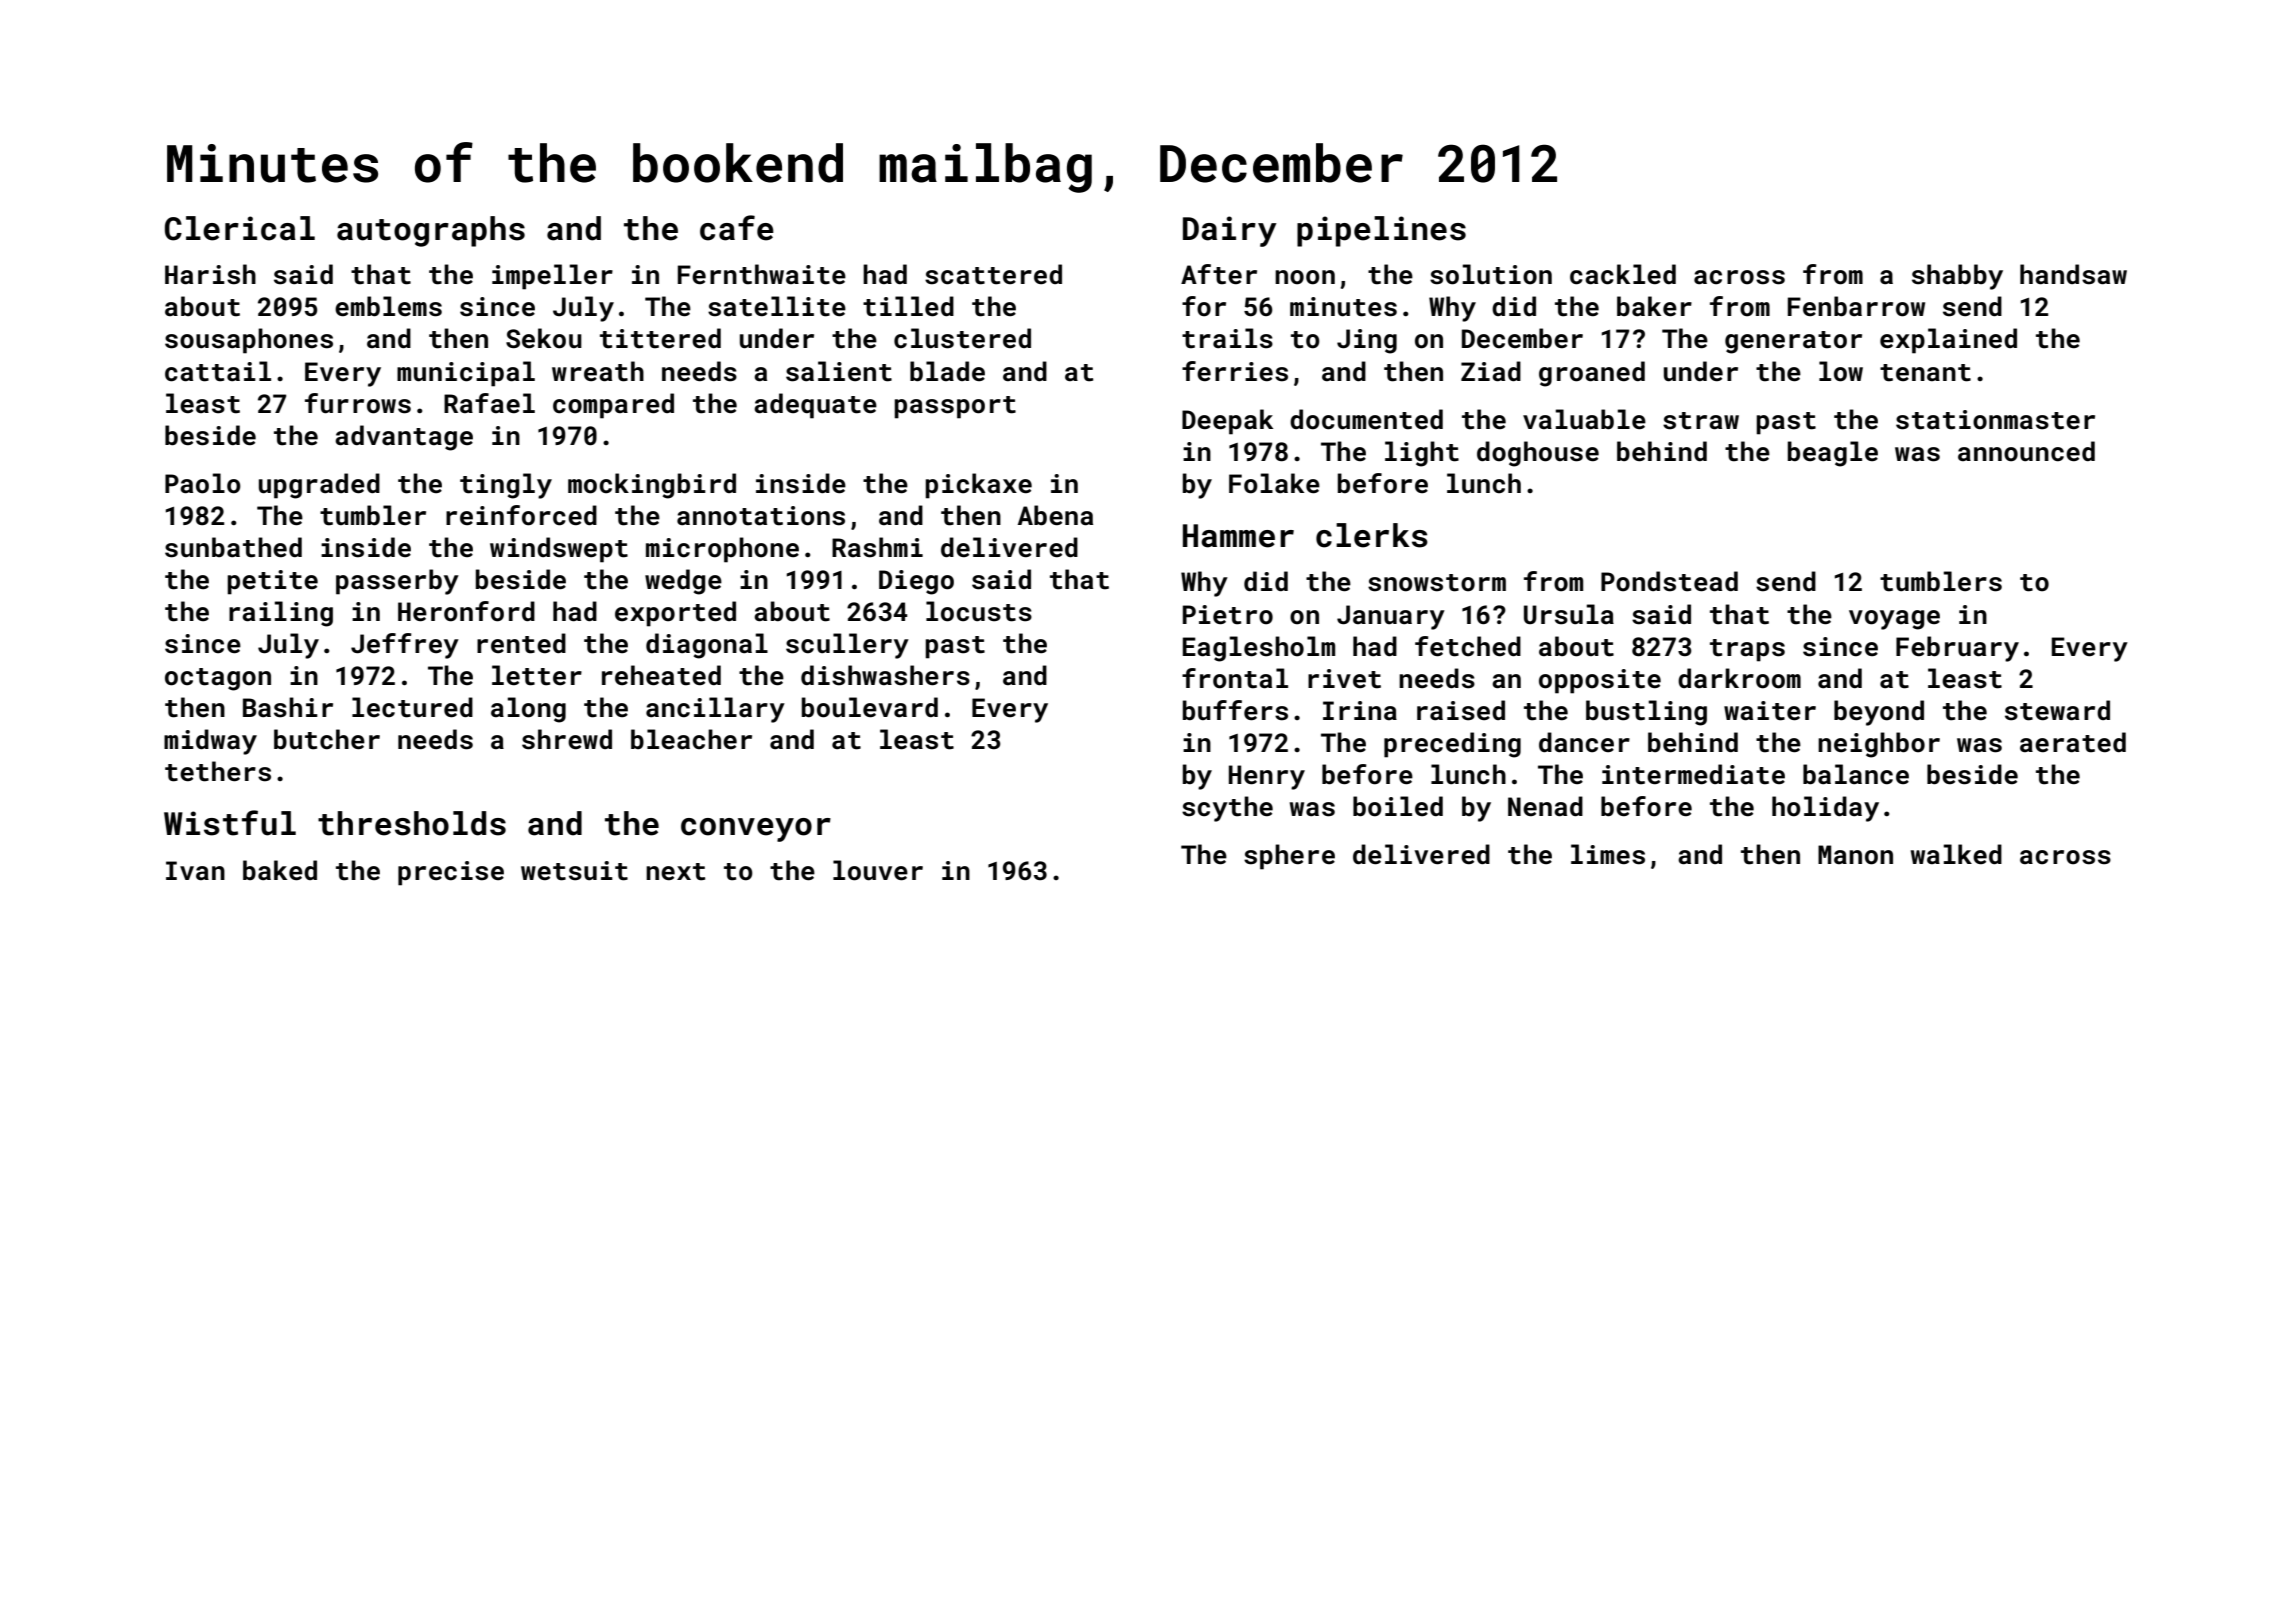 The image size is (2292, 1620). What do you see at coordinates (1381, 231) in the screenshot?
I see `pipelines` at bounding box center [1381, 231].
